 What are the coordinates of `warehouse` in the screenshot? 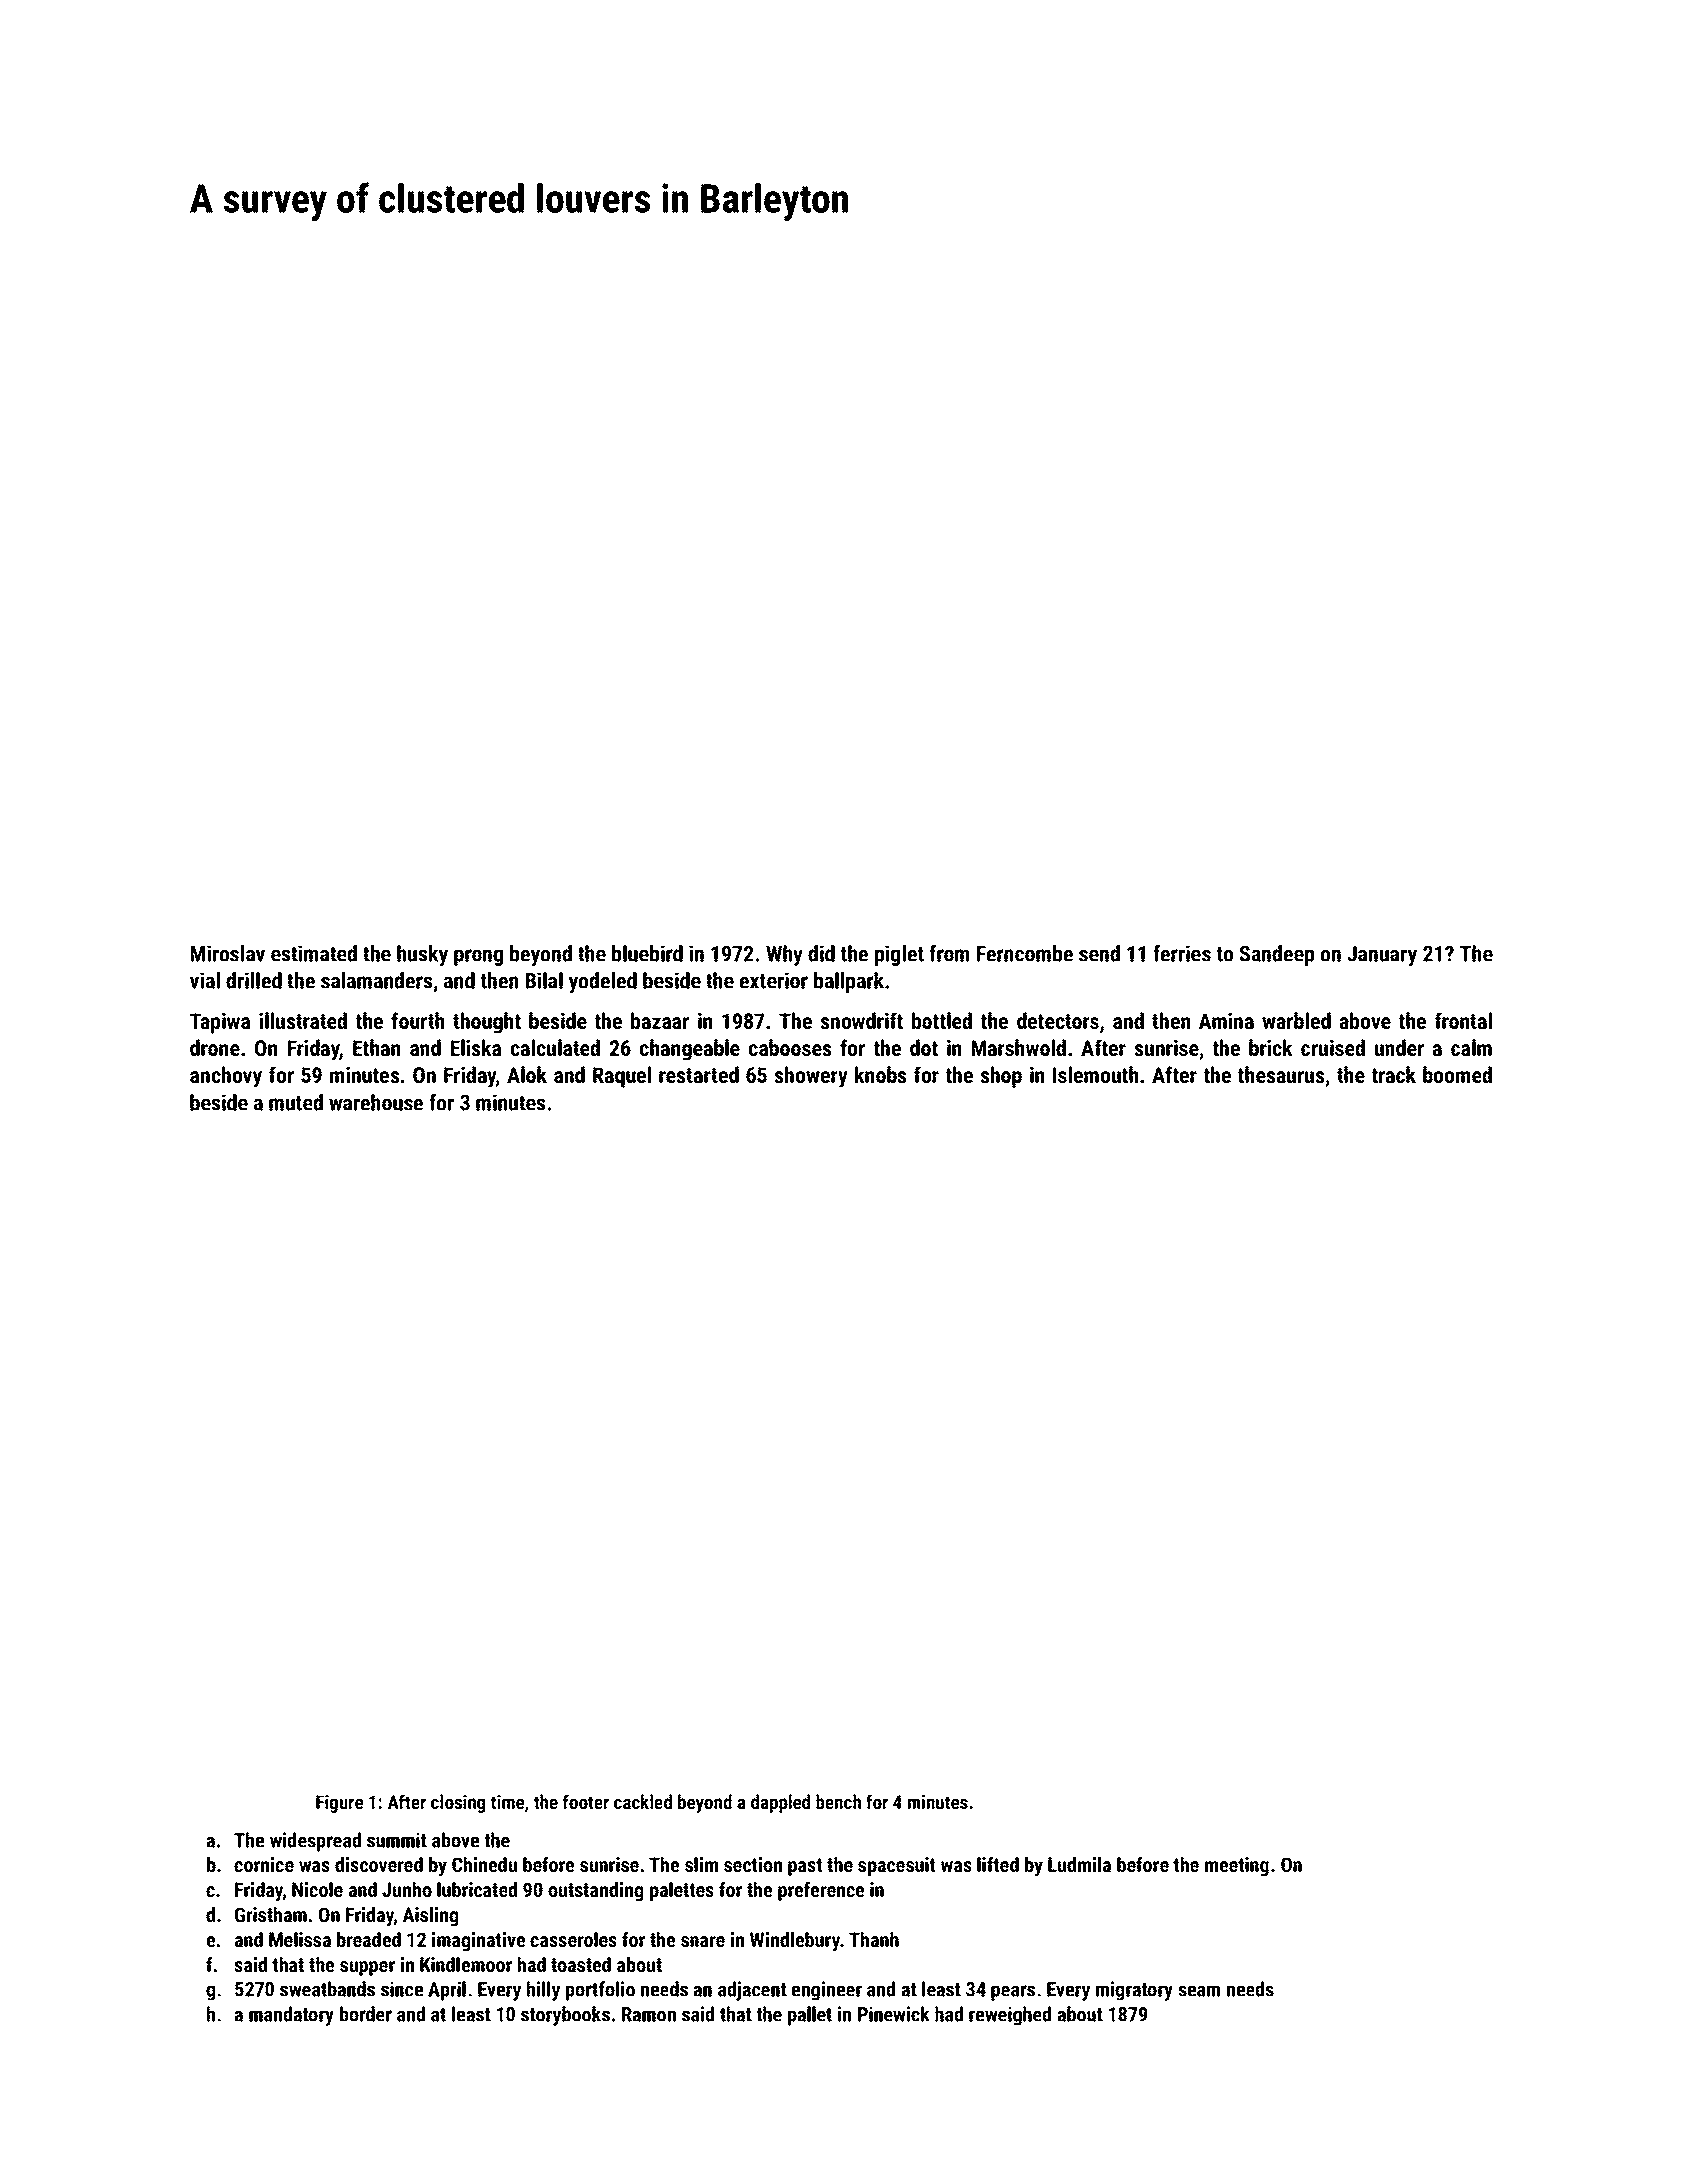 It's located at (376, 1102).
